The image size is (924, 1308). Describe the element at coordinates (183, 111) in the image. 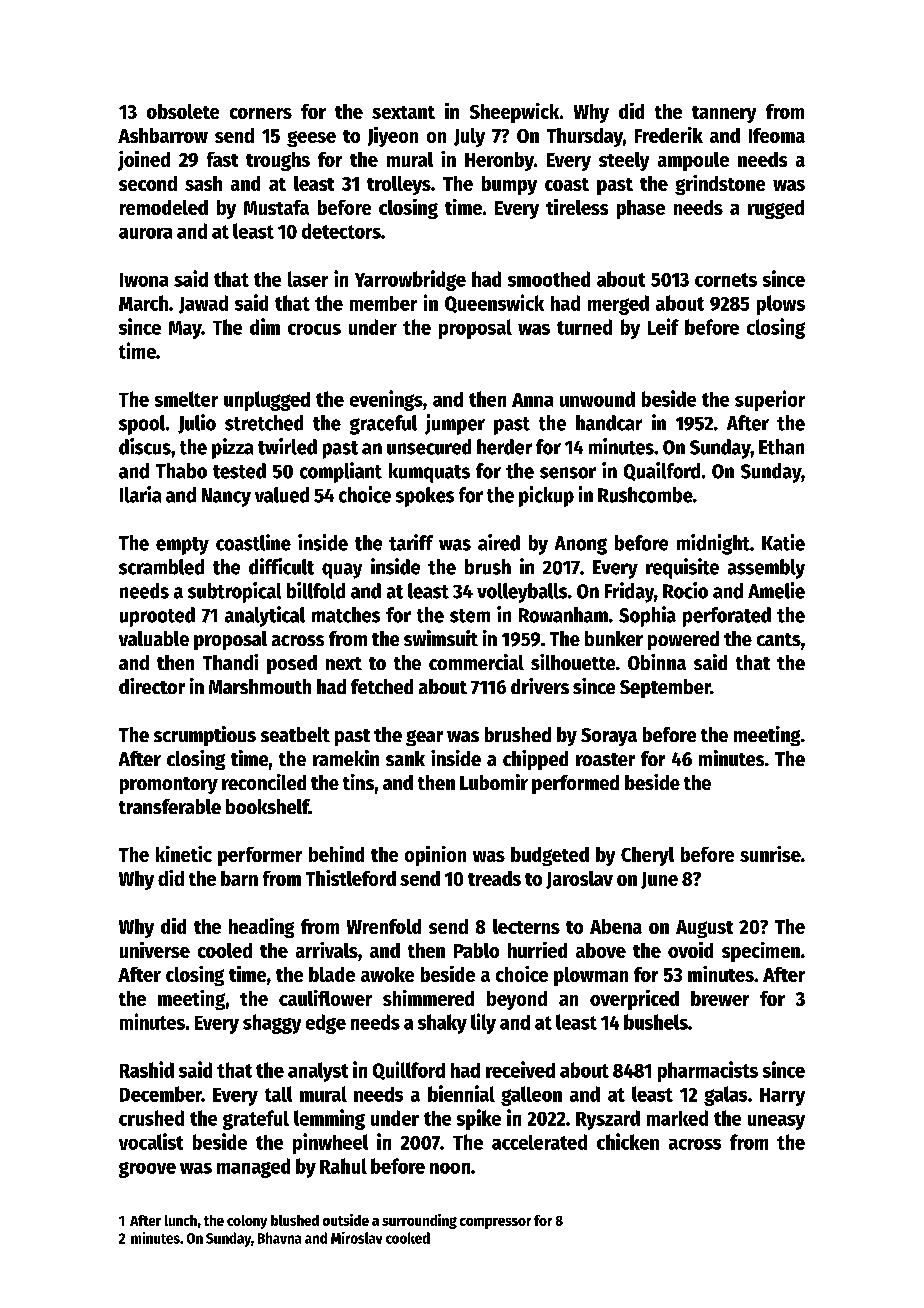

I see `obsolete` at that location.
